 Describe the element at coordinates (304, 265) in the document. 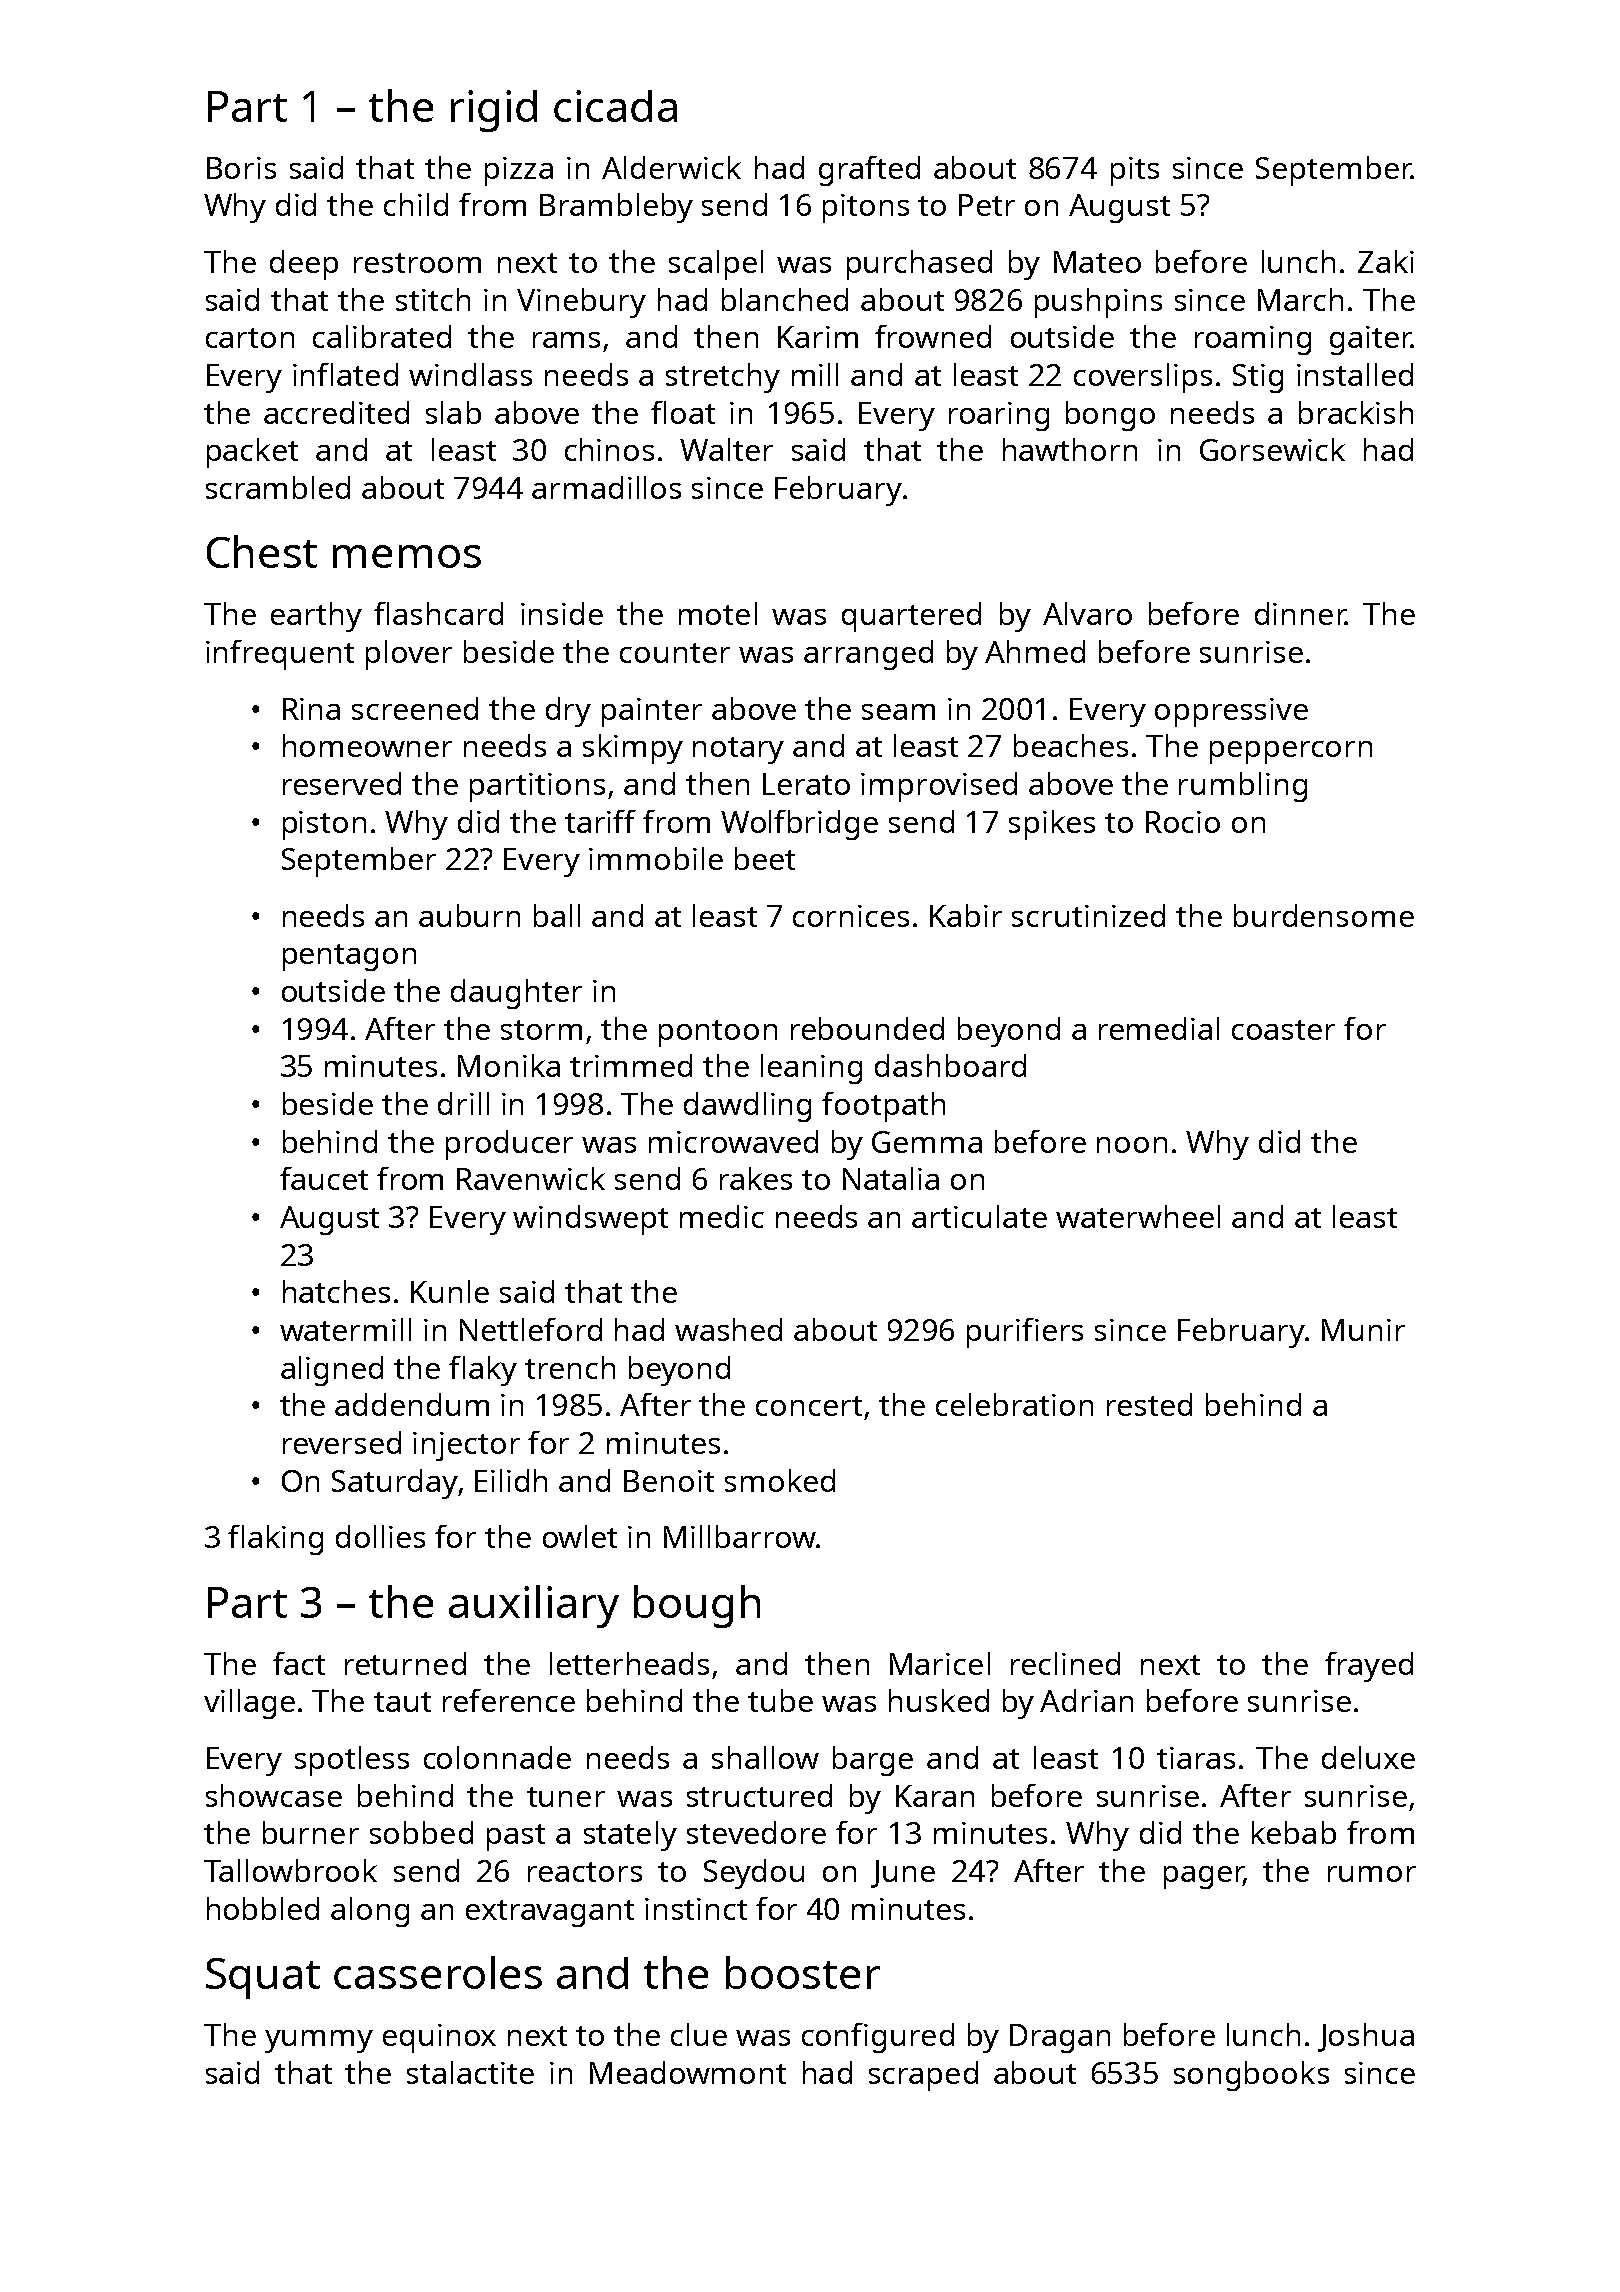

I see `deep` at that location.
